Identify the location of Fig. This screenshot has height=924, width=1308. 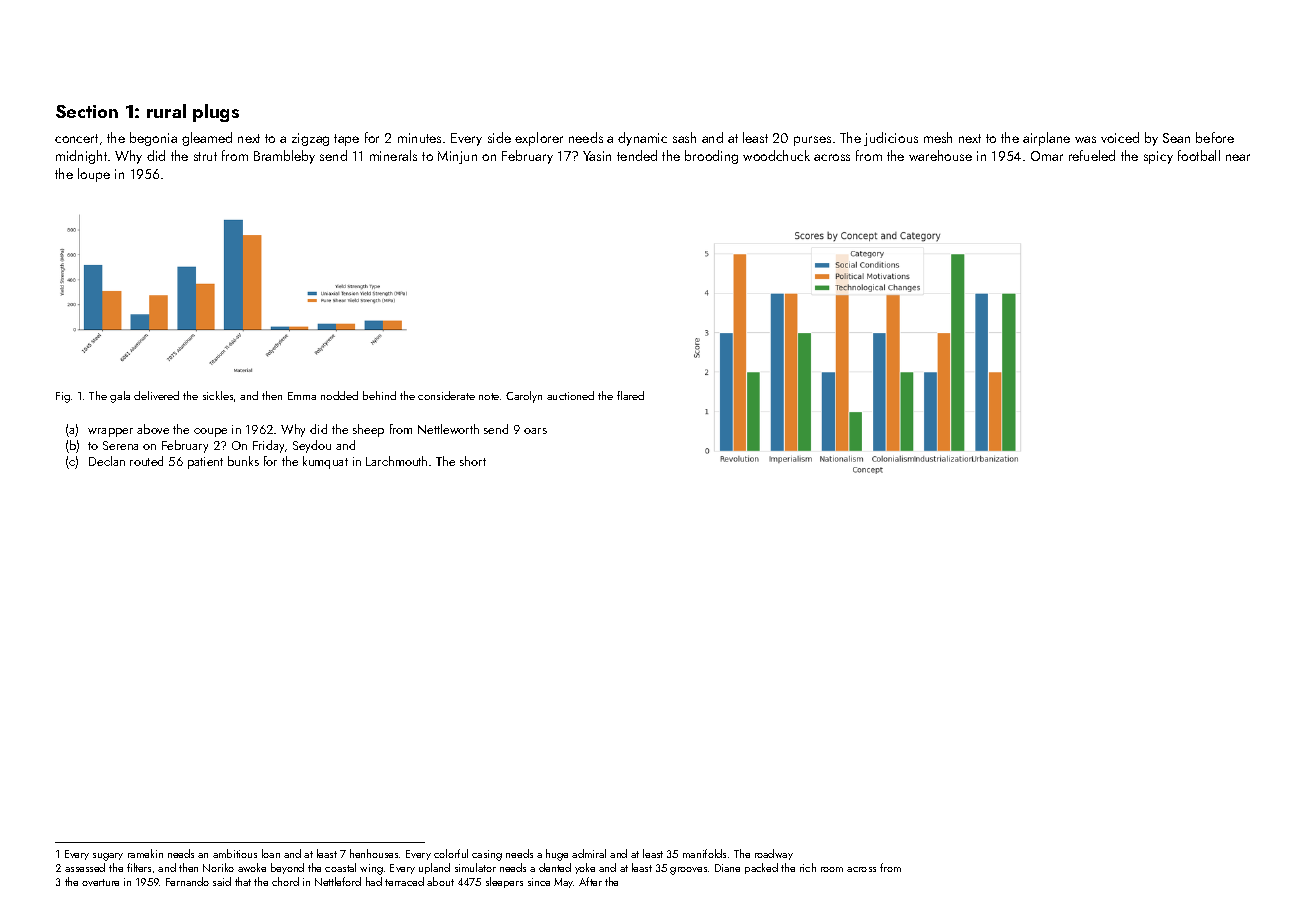
(63, 397).
